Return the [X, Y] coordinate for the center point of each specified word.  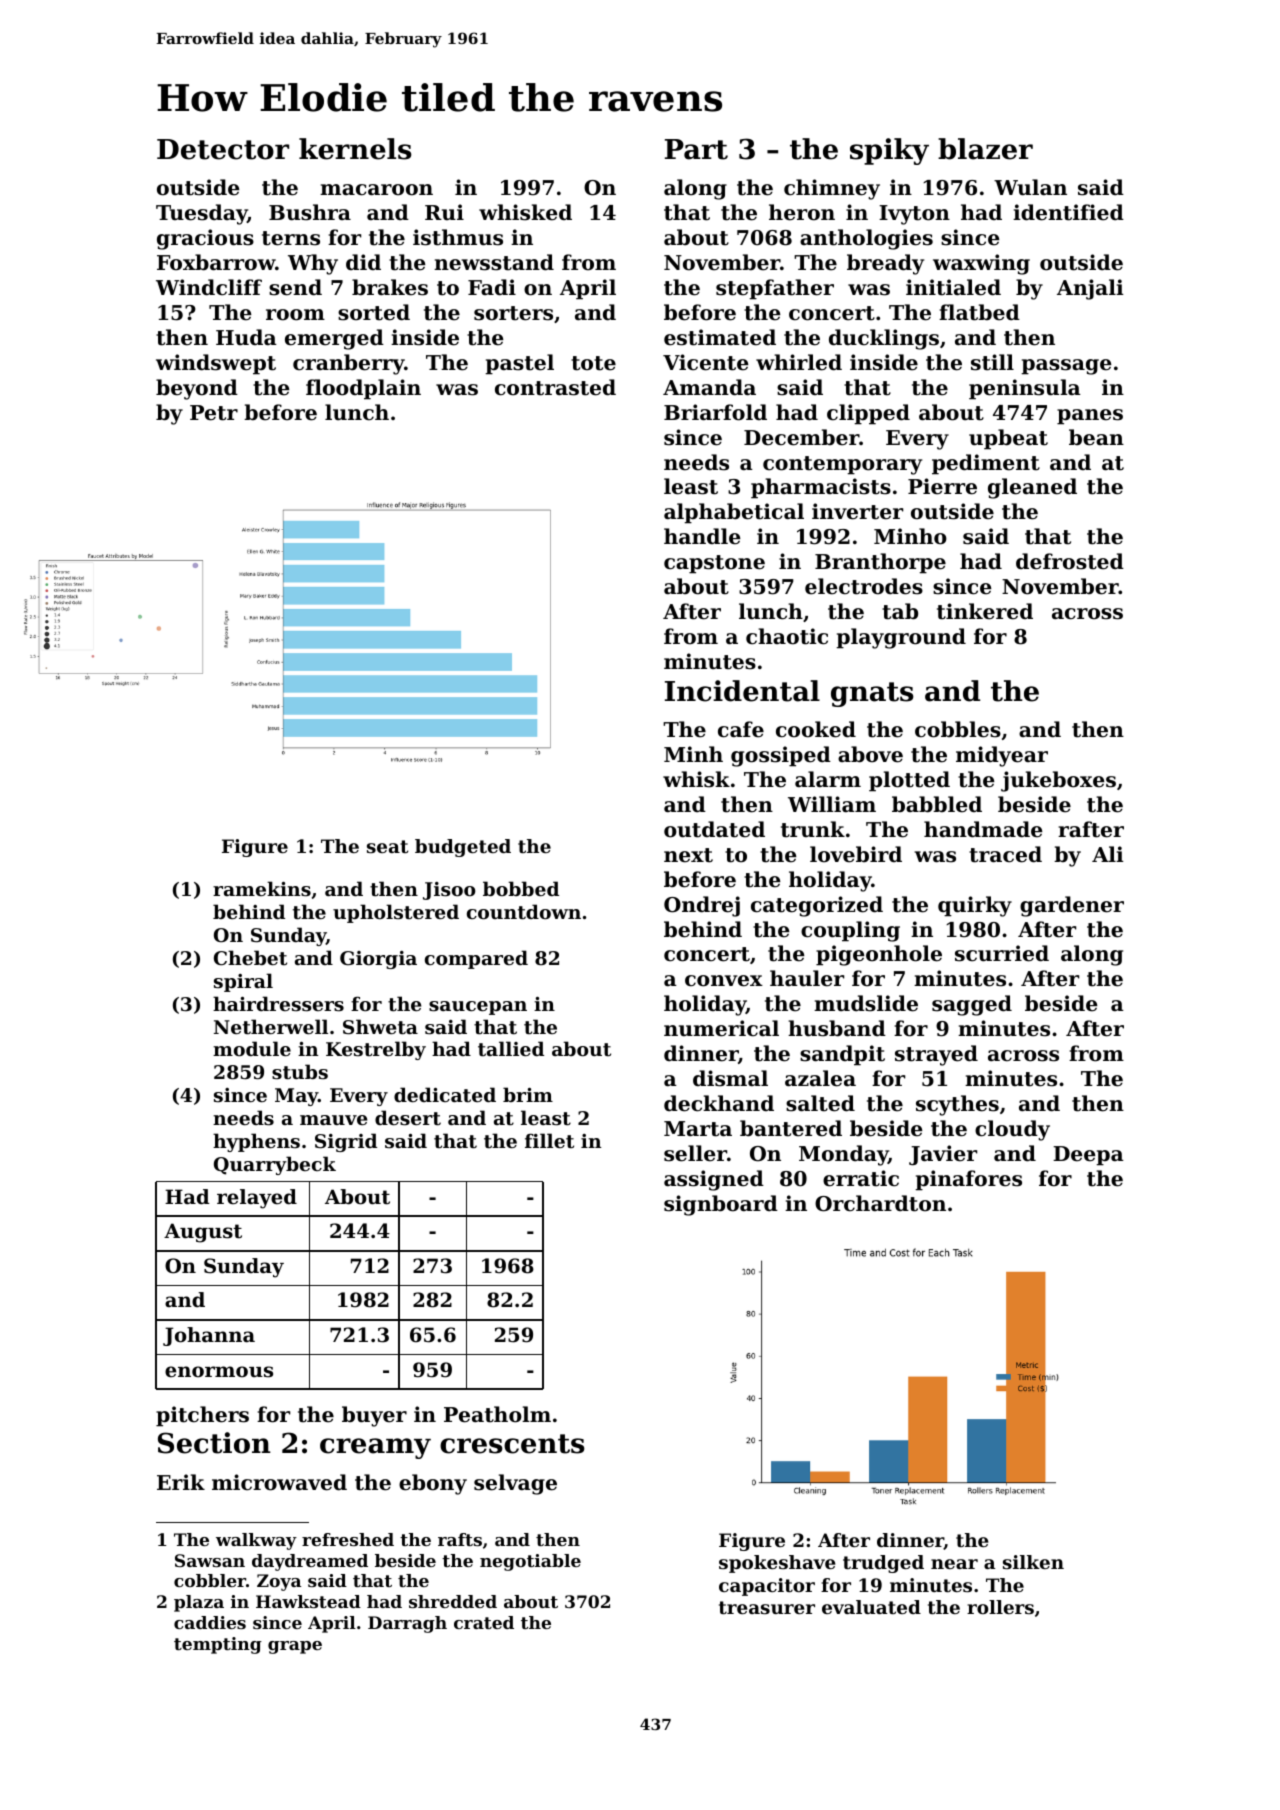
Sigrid [346, 1142]
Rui [444, 212]
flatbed [979, 312]
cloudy [1012, 1130]
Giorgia [378, 960]
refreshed [348, 1539]
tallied [511, 1049]
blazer [985, 149]
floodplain [363, 389]
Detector [223, 149]
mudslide [866, 1003]
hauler [807, 978]
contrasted [555, 387]
